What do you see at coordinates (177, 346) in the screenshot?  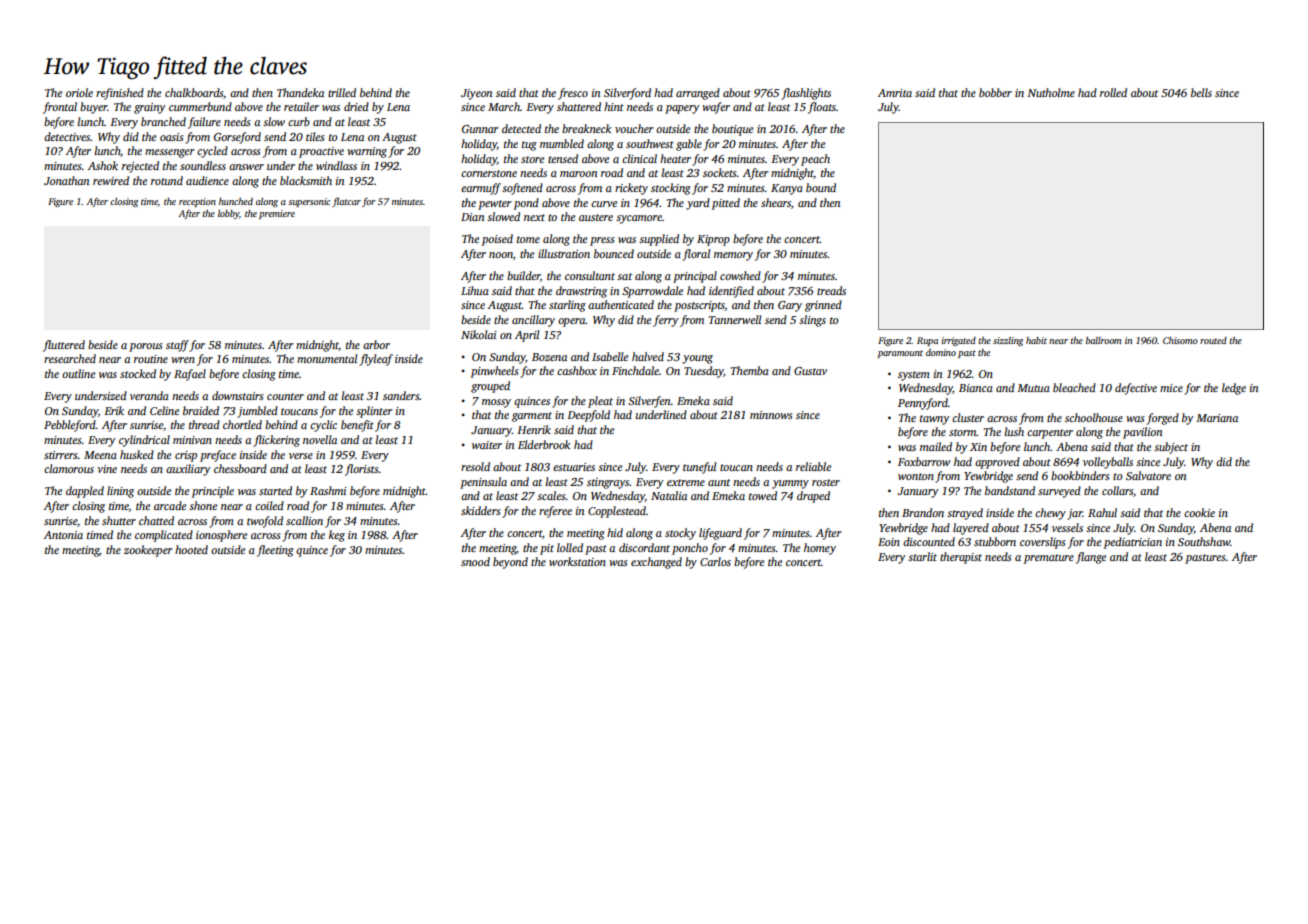 I see `staff` at bounding box center [177, 346].
